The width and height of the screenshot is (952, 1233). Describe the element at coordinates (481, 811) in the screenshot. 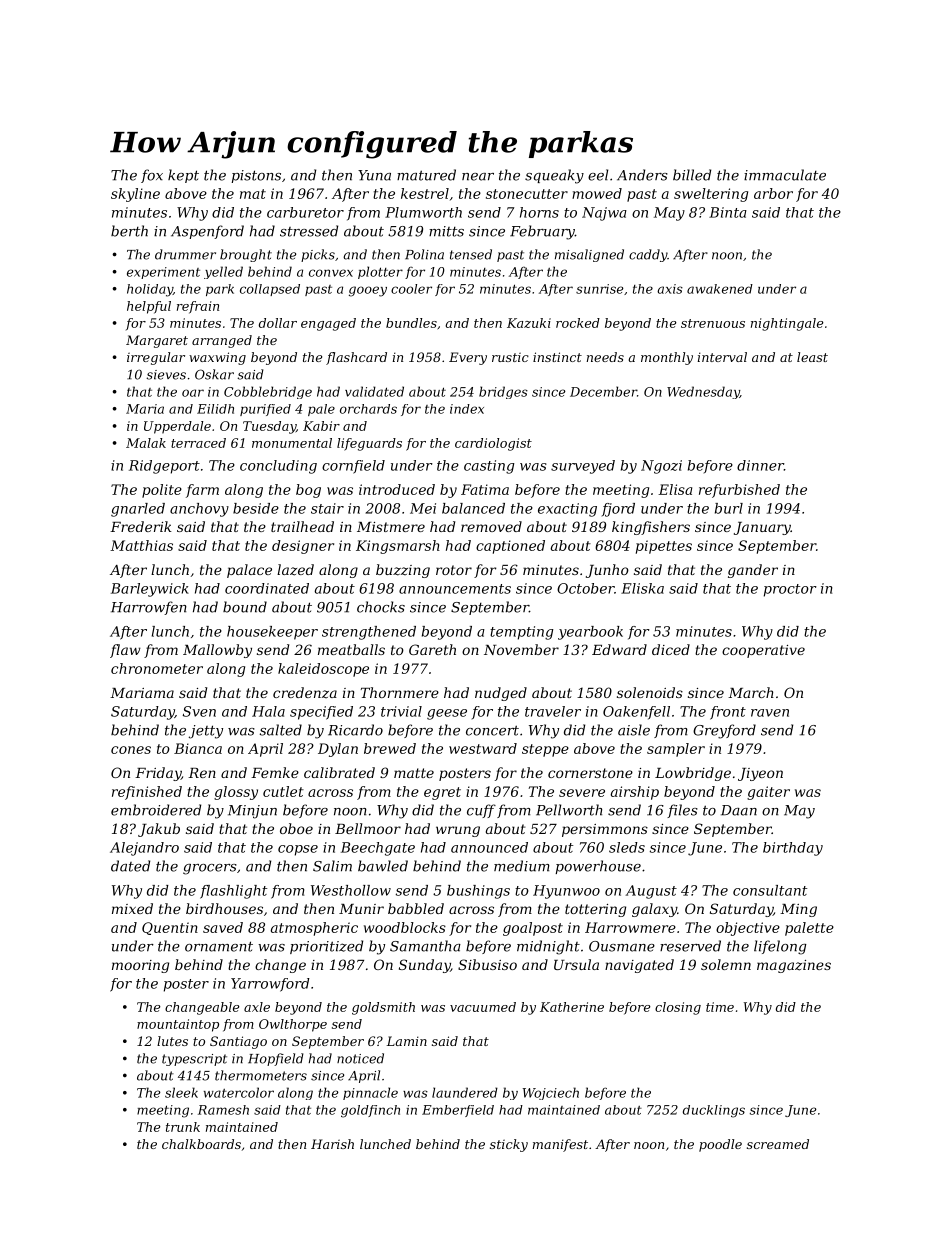

I see `cuff` at that location.
